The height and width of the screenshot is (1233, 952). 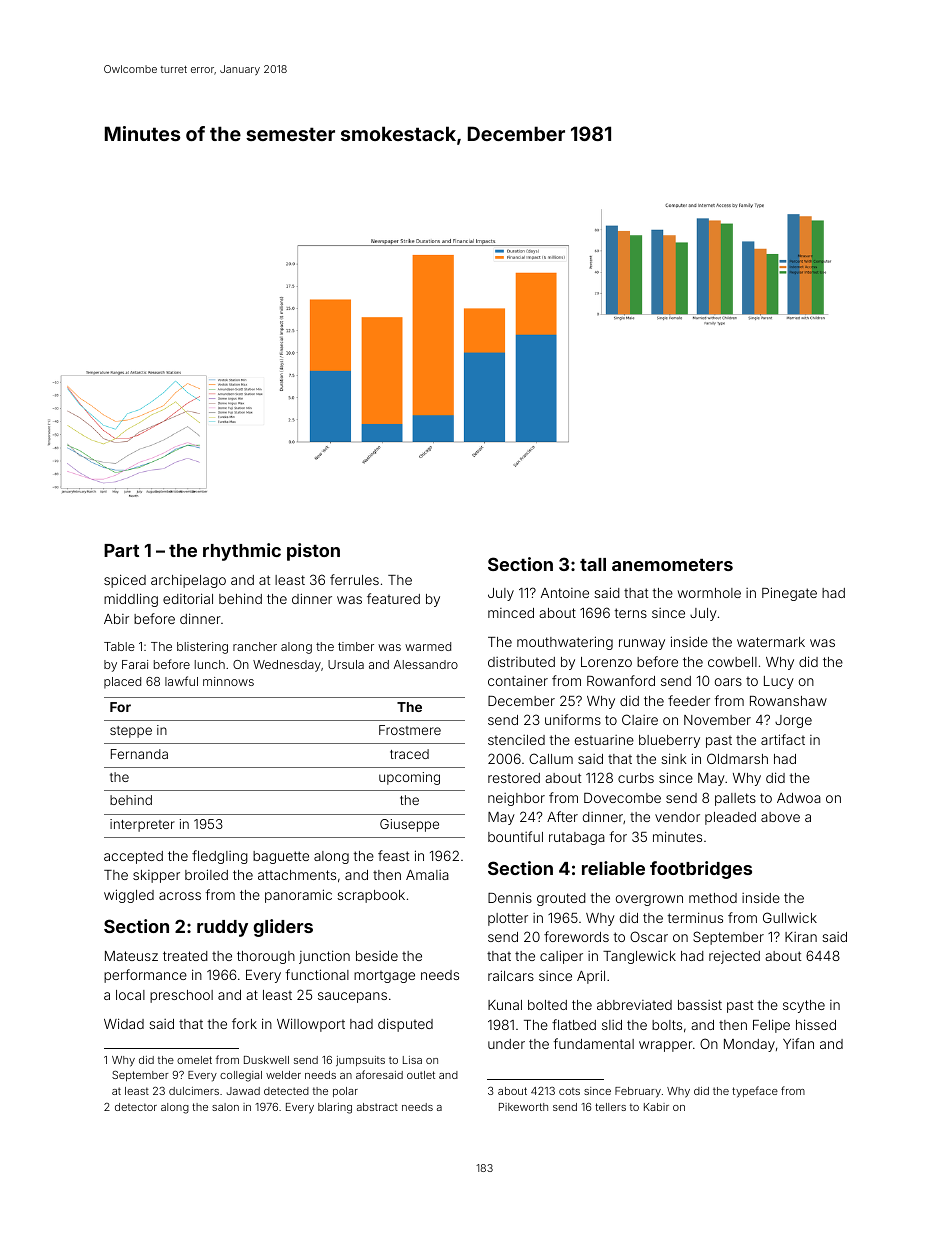 I want to click on tellers, so click(x=610, y=1107).
